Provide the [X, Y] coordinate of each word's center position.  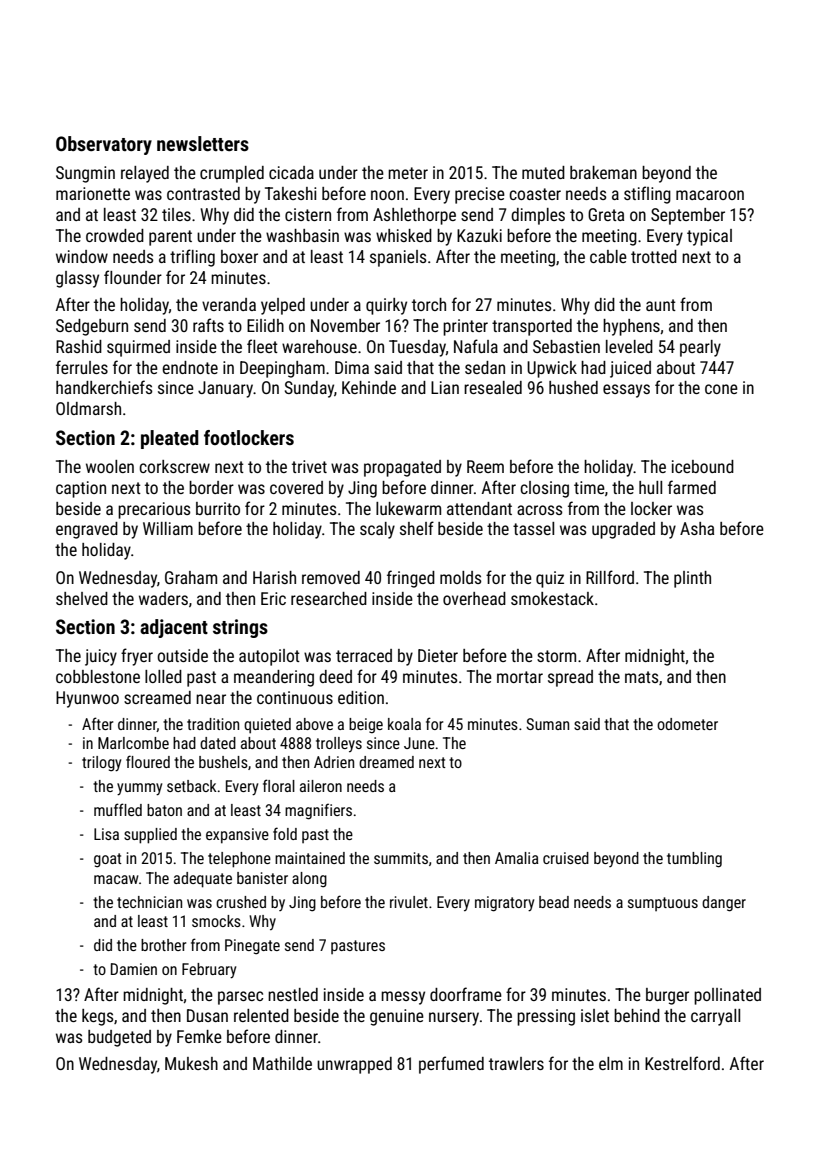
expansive [237, 836]
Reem [485, 466]
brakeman [603, 172]
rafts [208, 325]
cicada [291, 172]
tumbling [694, 860]
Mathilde [282, 1063]
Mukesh [191, 1063]
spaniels [398, 258]
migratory [504, 904]
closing [544, 489]
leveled [629, 346]
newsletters [203, 143]
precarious [154, 510]
